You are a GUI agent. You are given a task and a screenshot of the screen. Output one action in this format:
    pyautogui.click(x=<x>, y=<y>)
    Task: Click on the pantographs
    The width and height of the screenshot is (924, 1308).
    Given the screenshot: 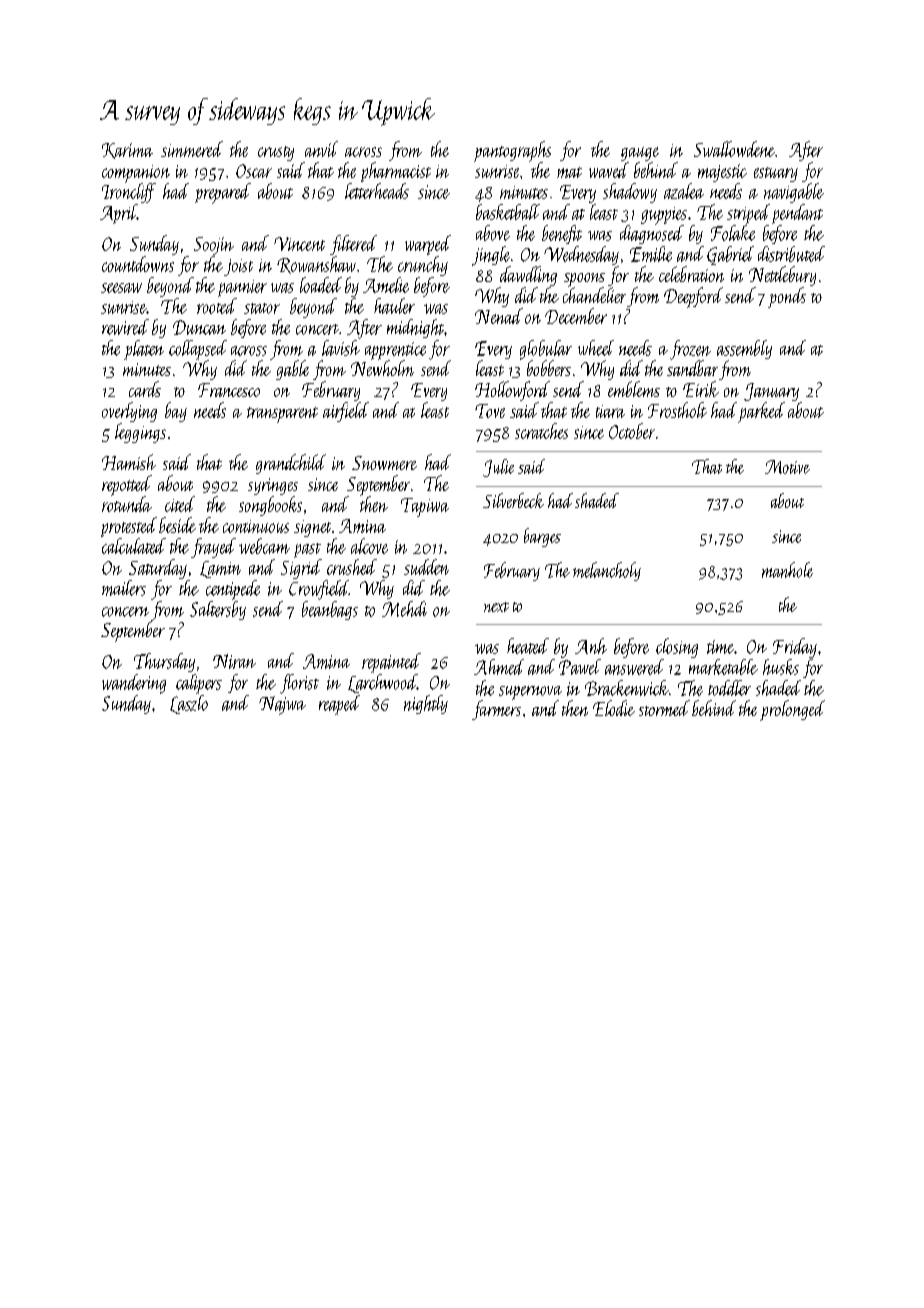 What is the action you would take?
    pyautogui.click(x=512, y=151)
